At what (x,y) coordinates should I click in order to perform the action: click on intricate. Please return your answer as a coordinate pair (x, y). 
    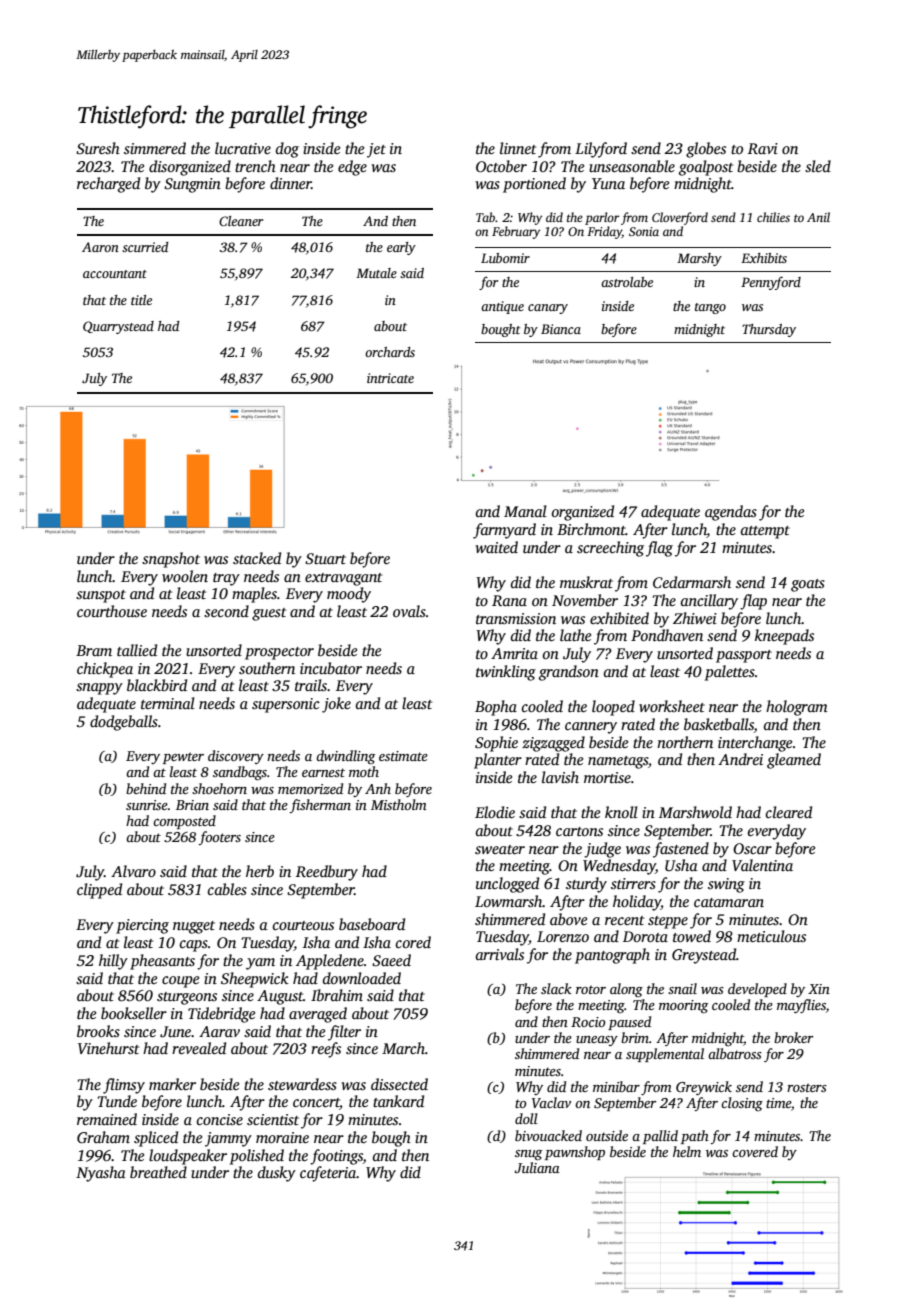
    Looking at the image, I should click on (390, 378).
